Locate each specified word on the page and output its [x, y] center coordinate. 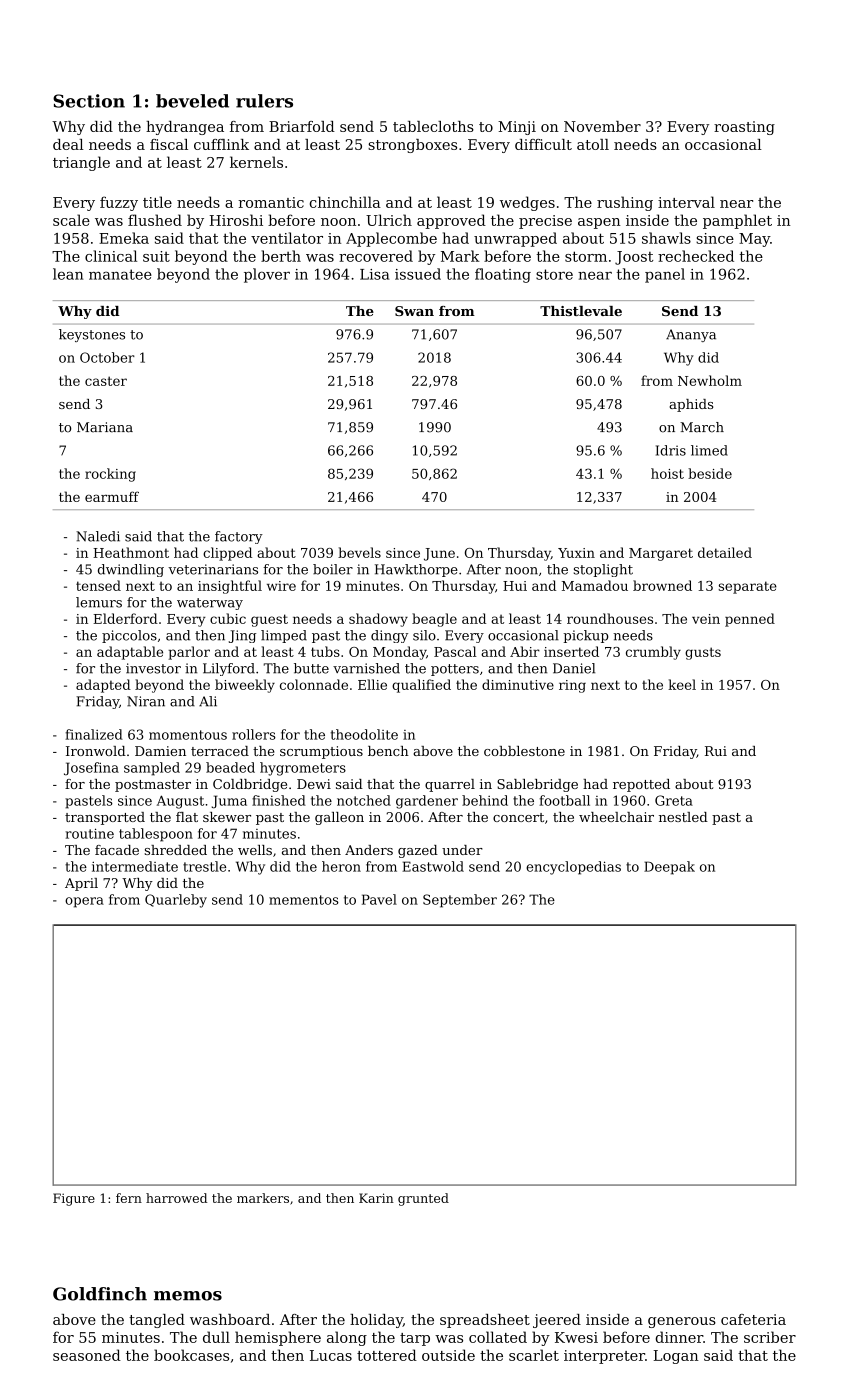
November [602, 126]
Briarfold [302, 126]
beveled [192, 101]
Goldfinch [100, 1294]
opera [84, 902]
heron [341, 866]
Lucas [331, 1355]
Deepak [669, 868]
